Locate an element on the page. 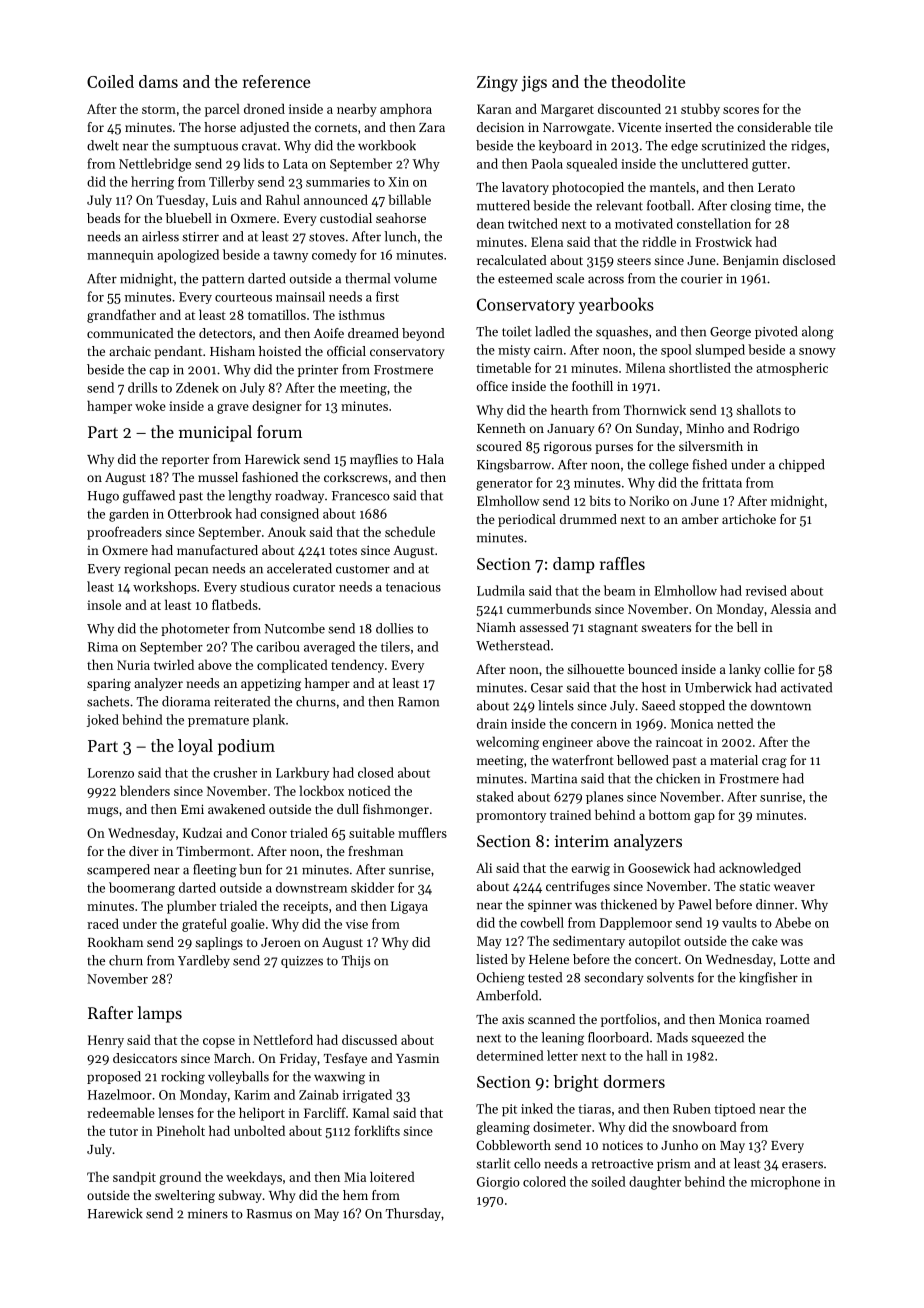  crag is located at coordinates (774, 763).
